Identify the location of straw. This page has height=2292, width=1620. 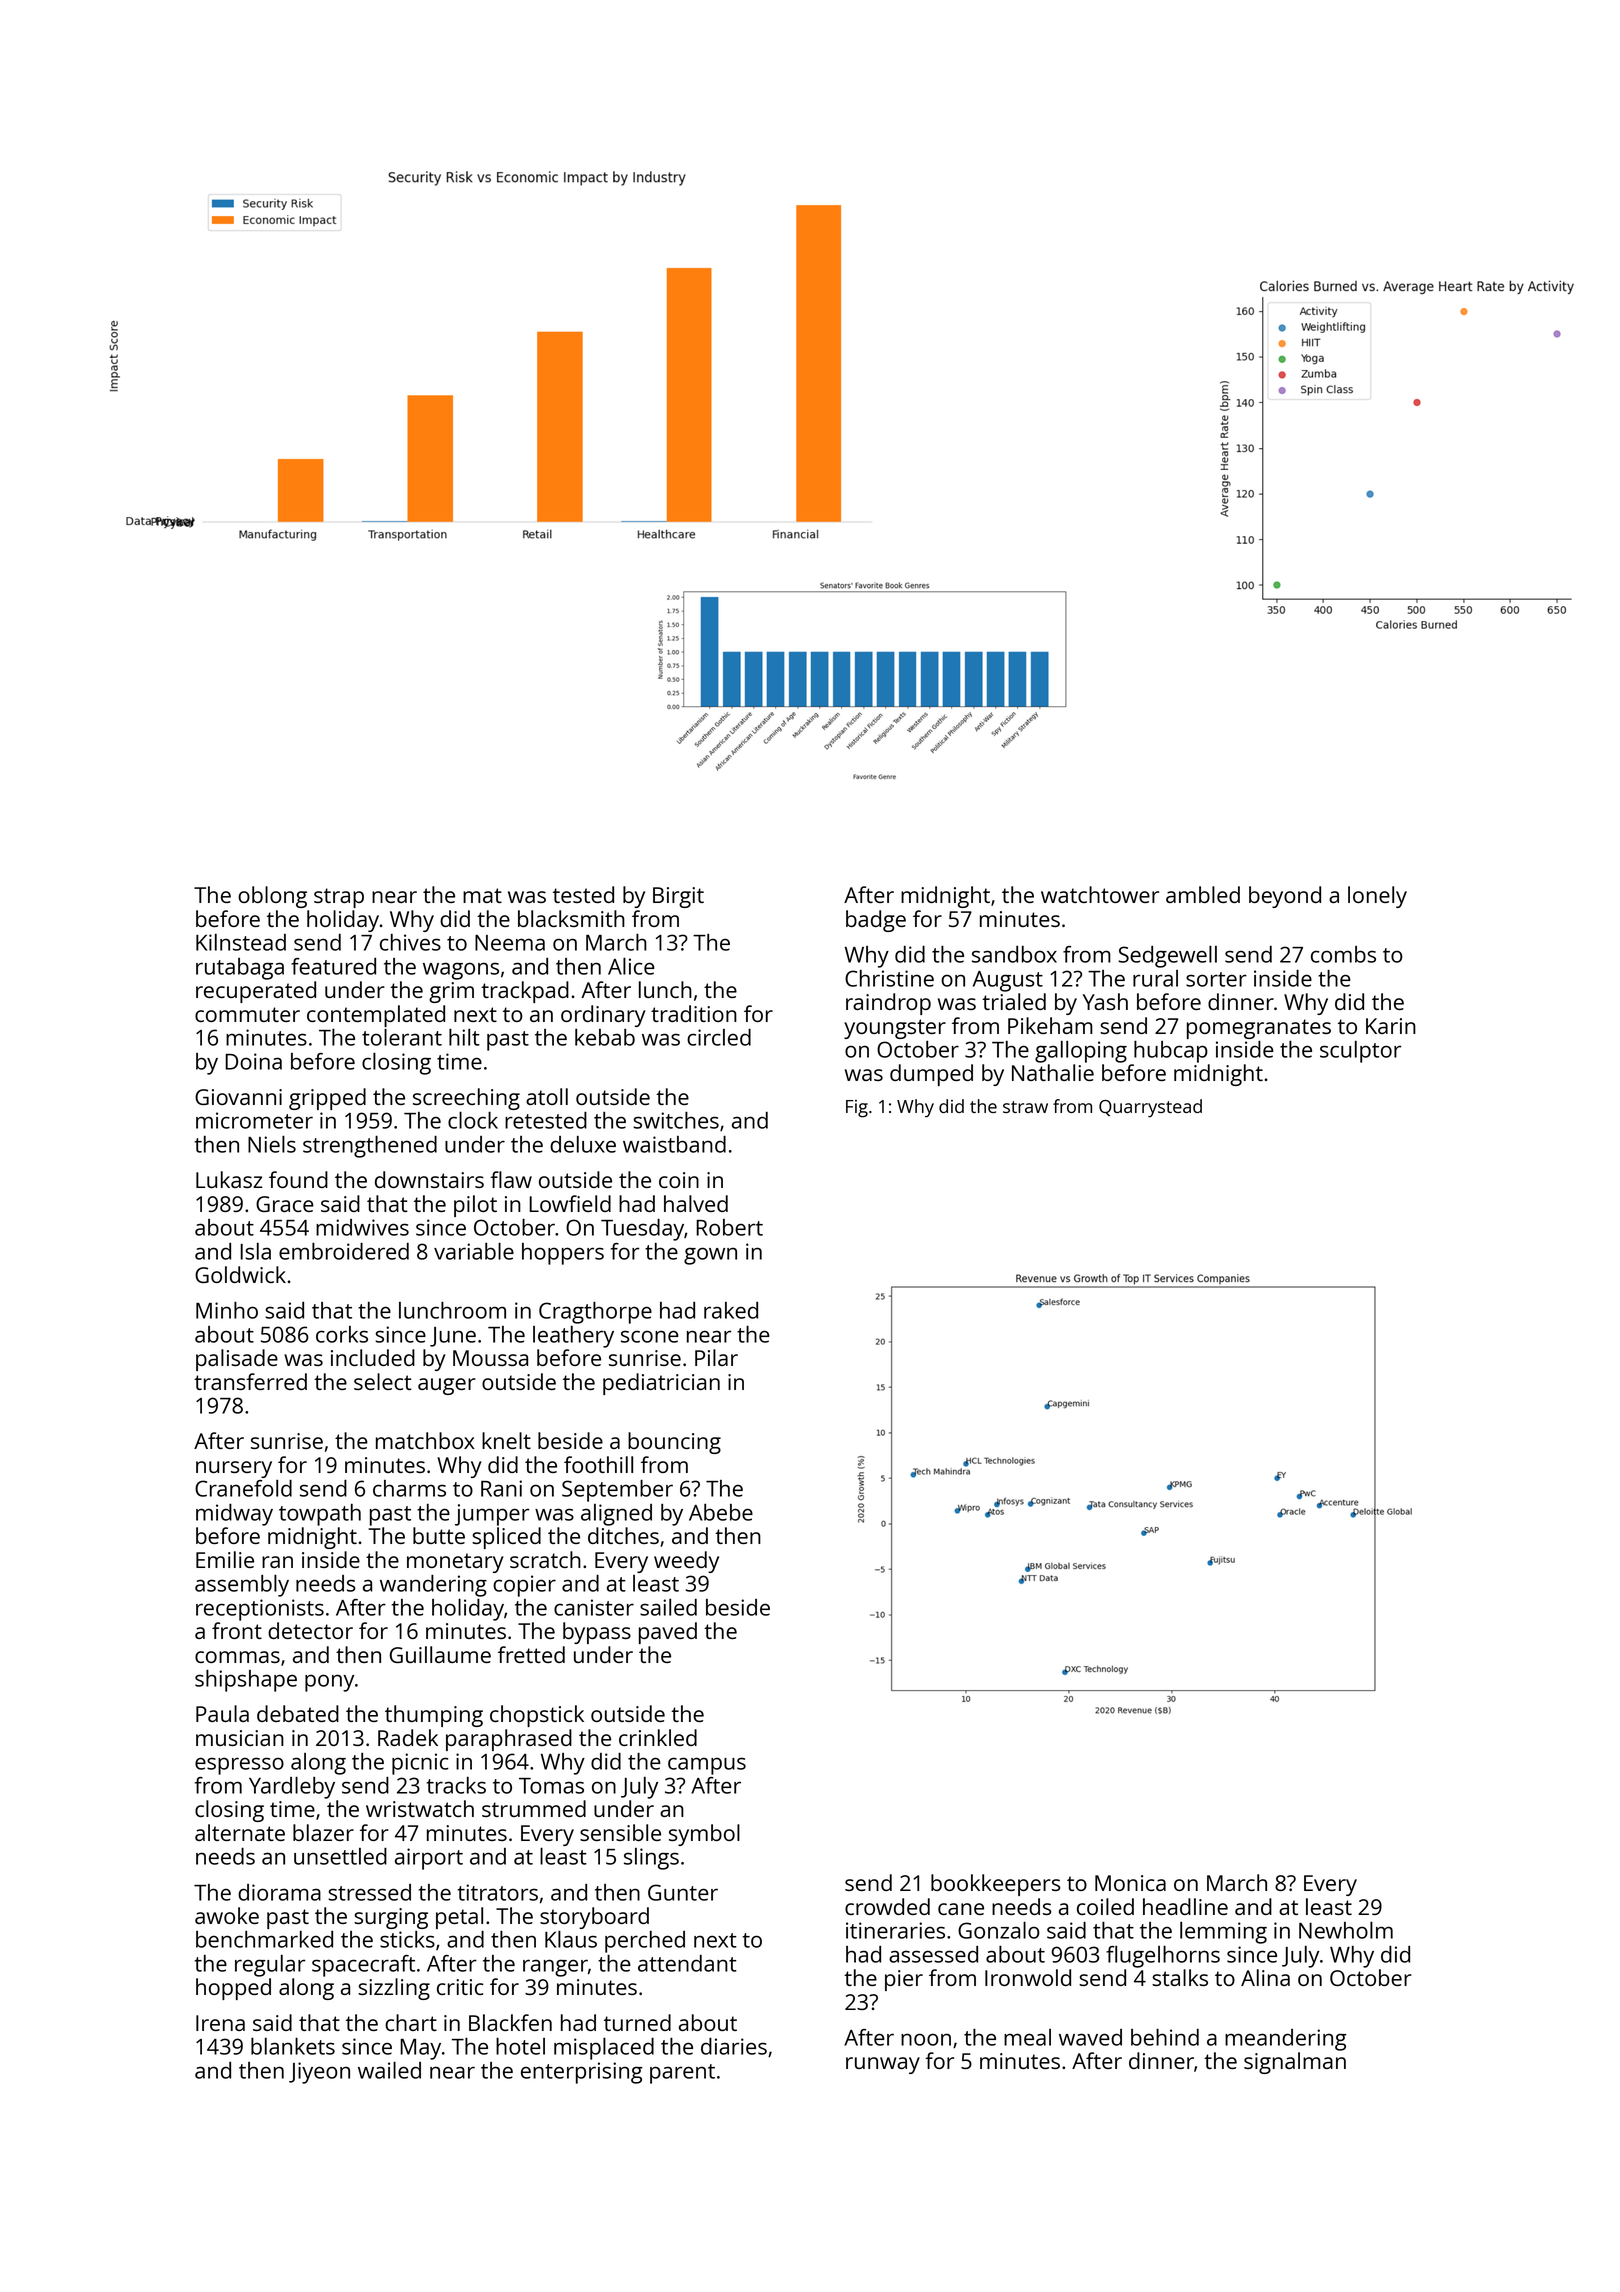
(1025, 1107).
